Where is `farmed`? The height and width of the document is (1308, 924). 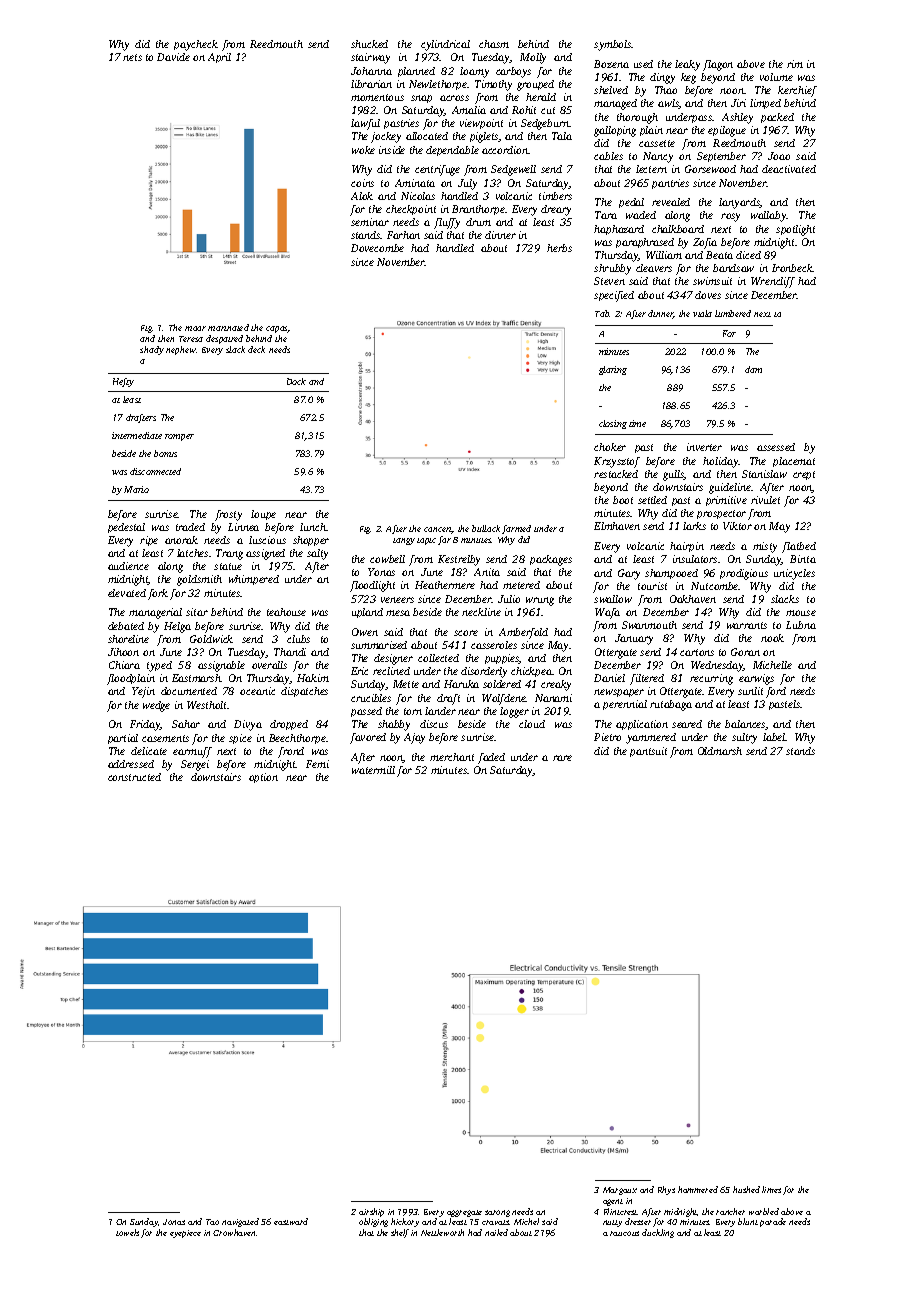 farmed is located at coordinates (516, 529).
